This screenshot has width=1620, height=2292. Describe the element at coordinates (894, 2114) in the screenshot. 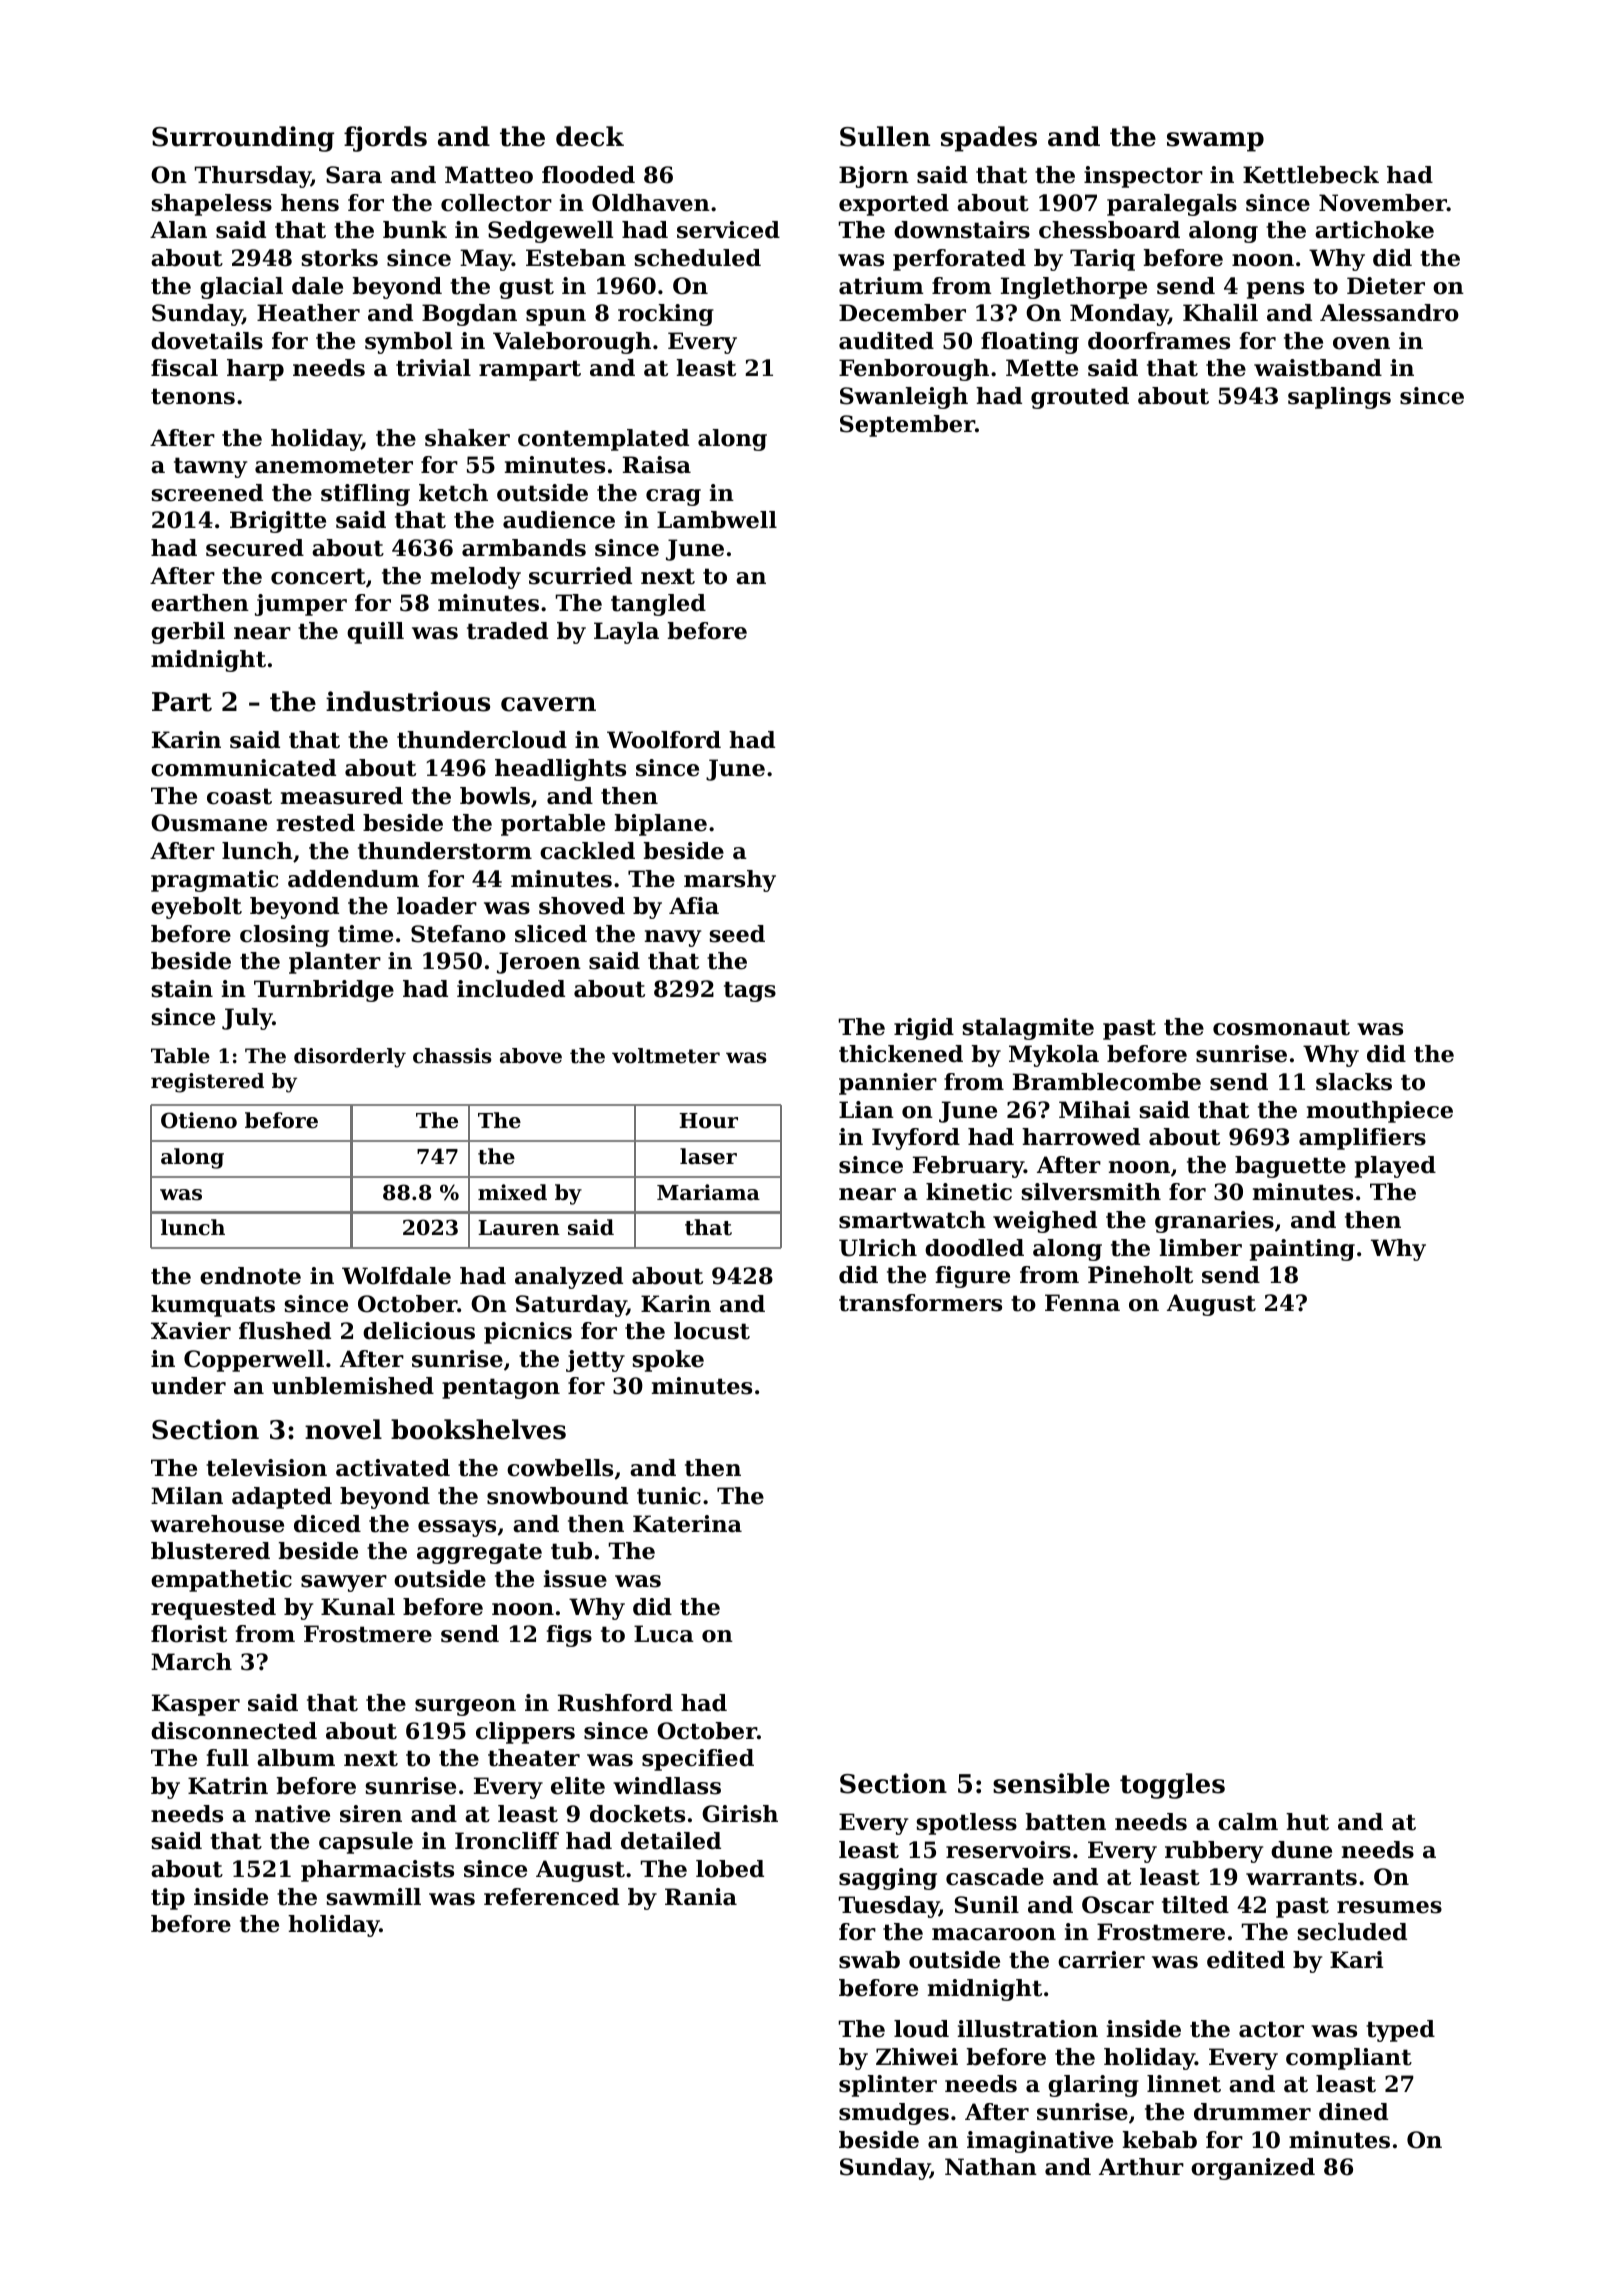

I see `smudges` at that location.
